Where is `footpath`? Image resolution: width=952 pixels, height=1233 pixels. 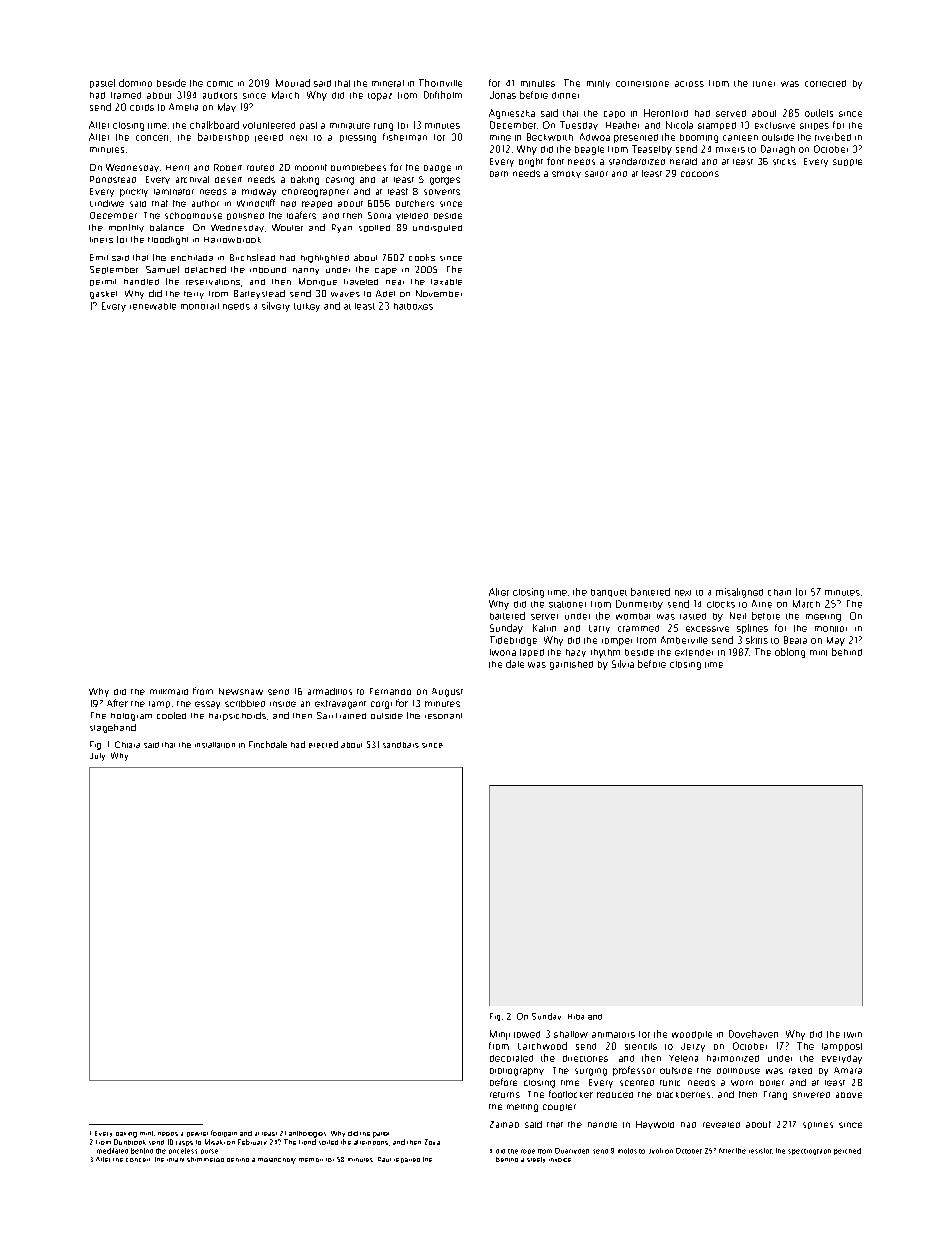 footpath is located at coordinates (224, 1133).
